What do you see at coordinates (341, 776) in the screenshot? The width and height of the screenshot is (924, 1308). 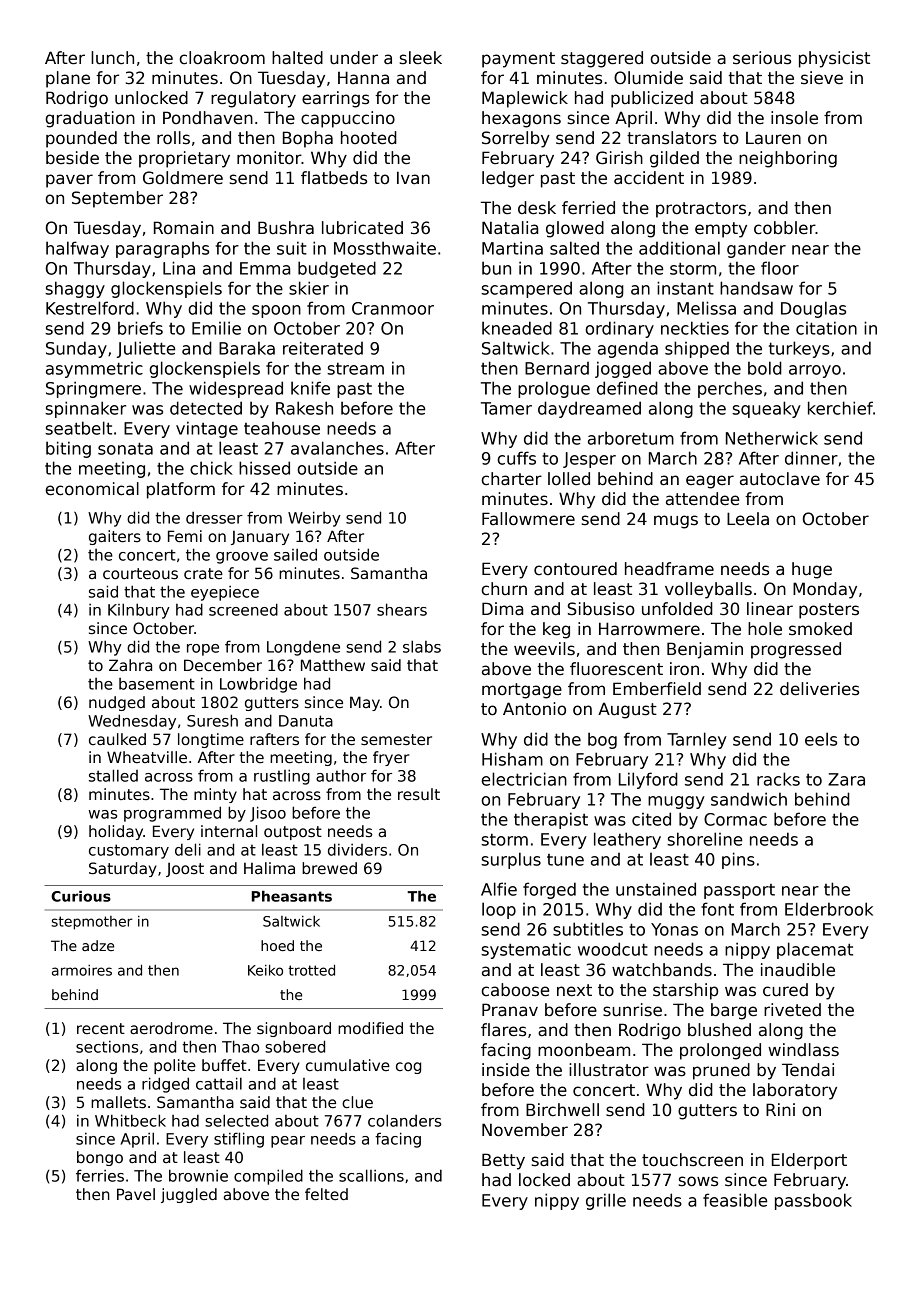 I see `author` at bounding box center [341, 776].
